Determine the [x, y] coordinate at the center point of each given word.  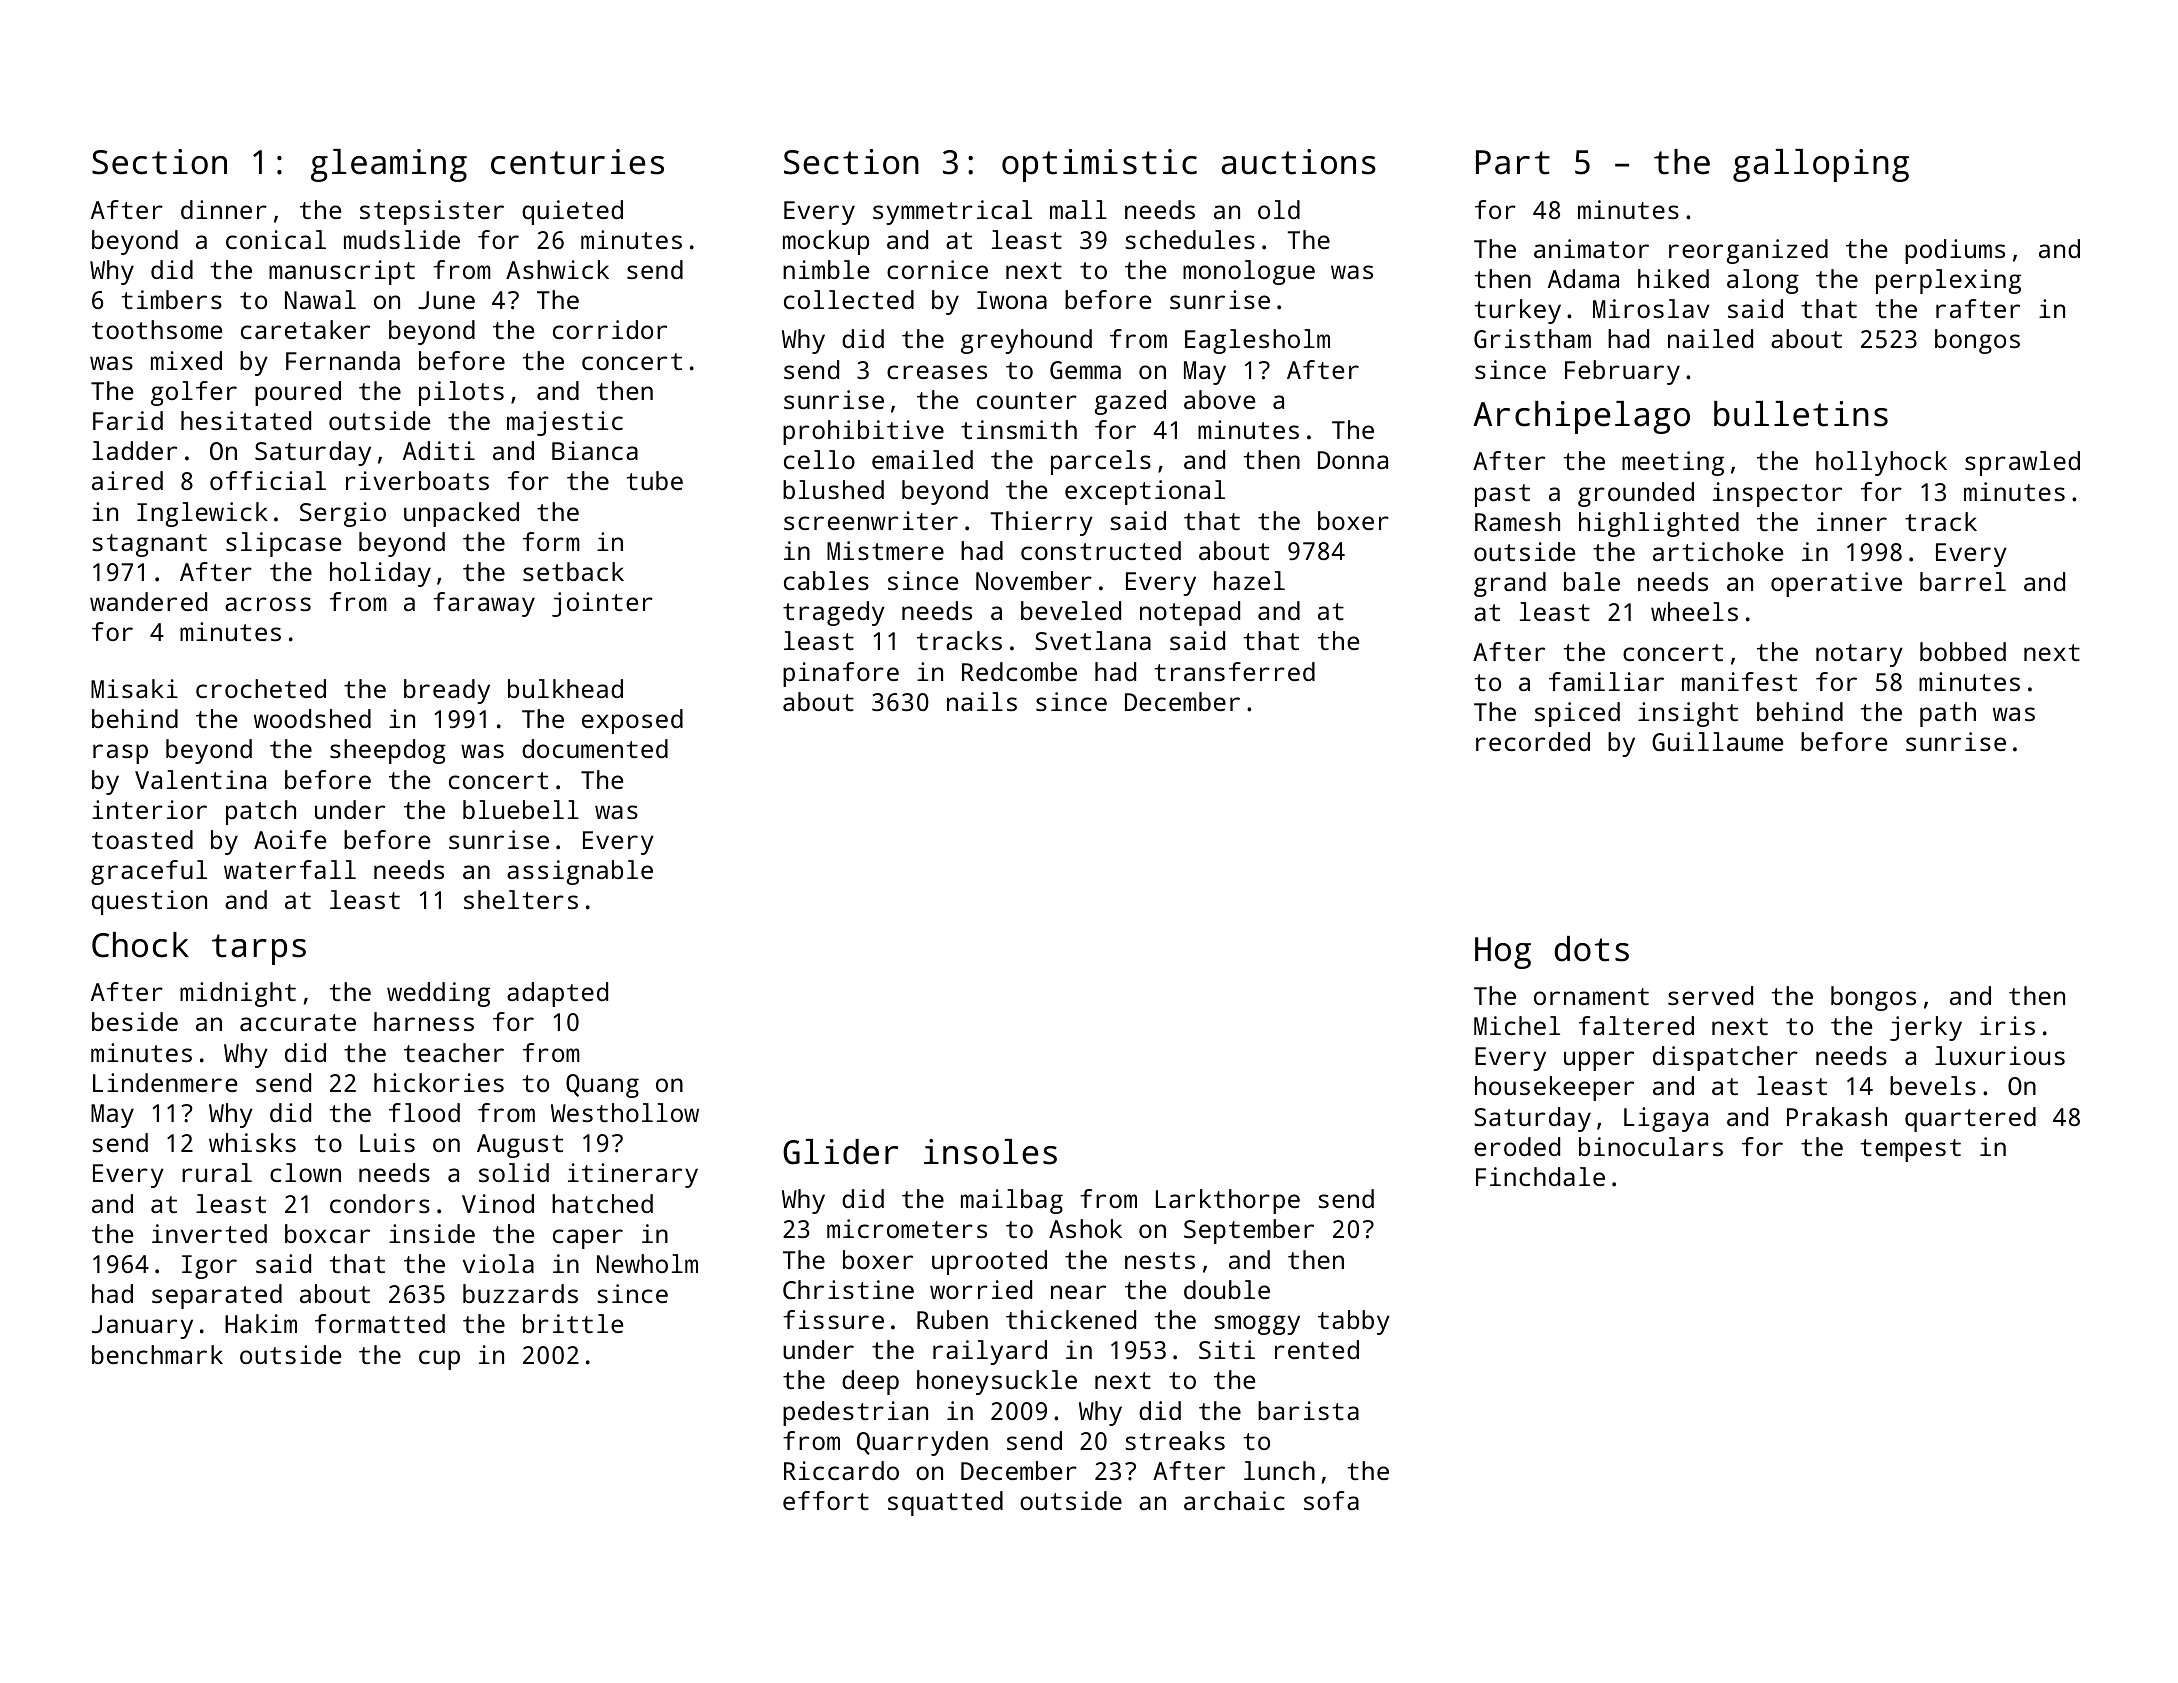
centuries [577, 162]
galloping [1821, 165]
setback [573, 571]
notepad [1190, 613]
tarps [259, 949]
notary [1859, 655]
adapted [557, 994]
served [1710, 995]
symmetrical [952, 212]
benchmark [157, 1354]
